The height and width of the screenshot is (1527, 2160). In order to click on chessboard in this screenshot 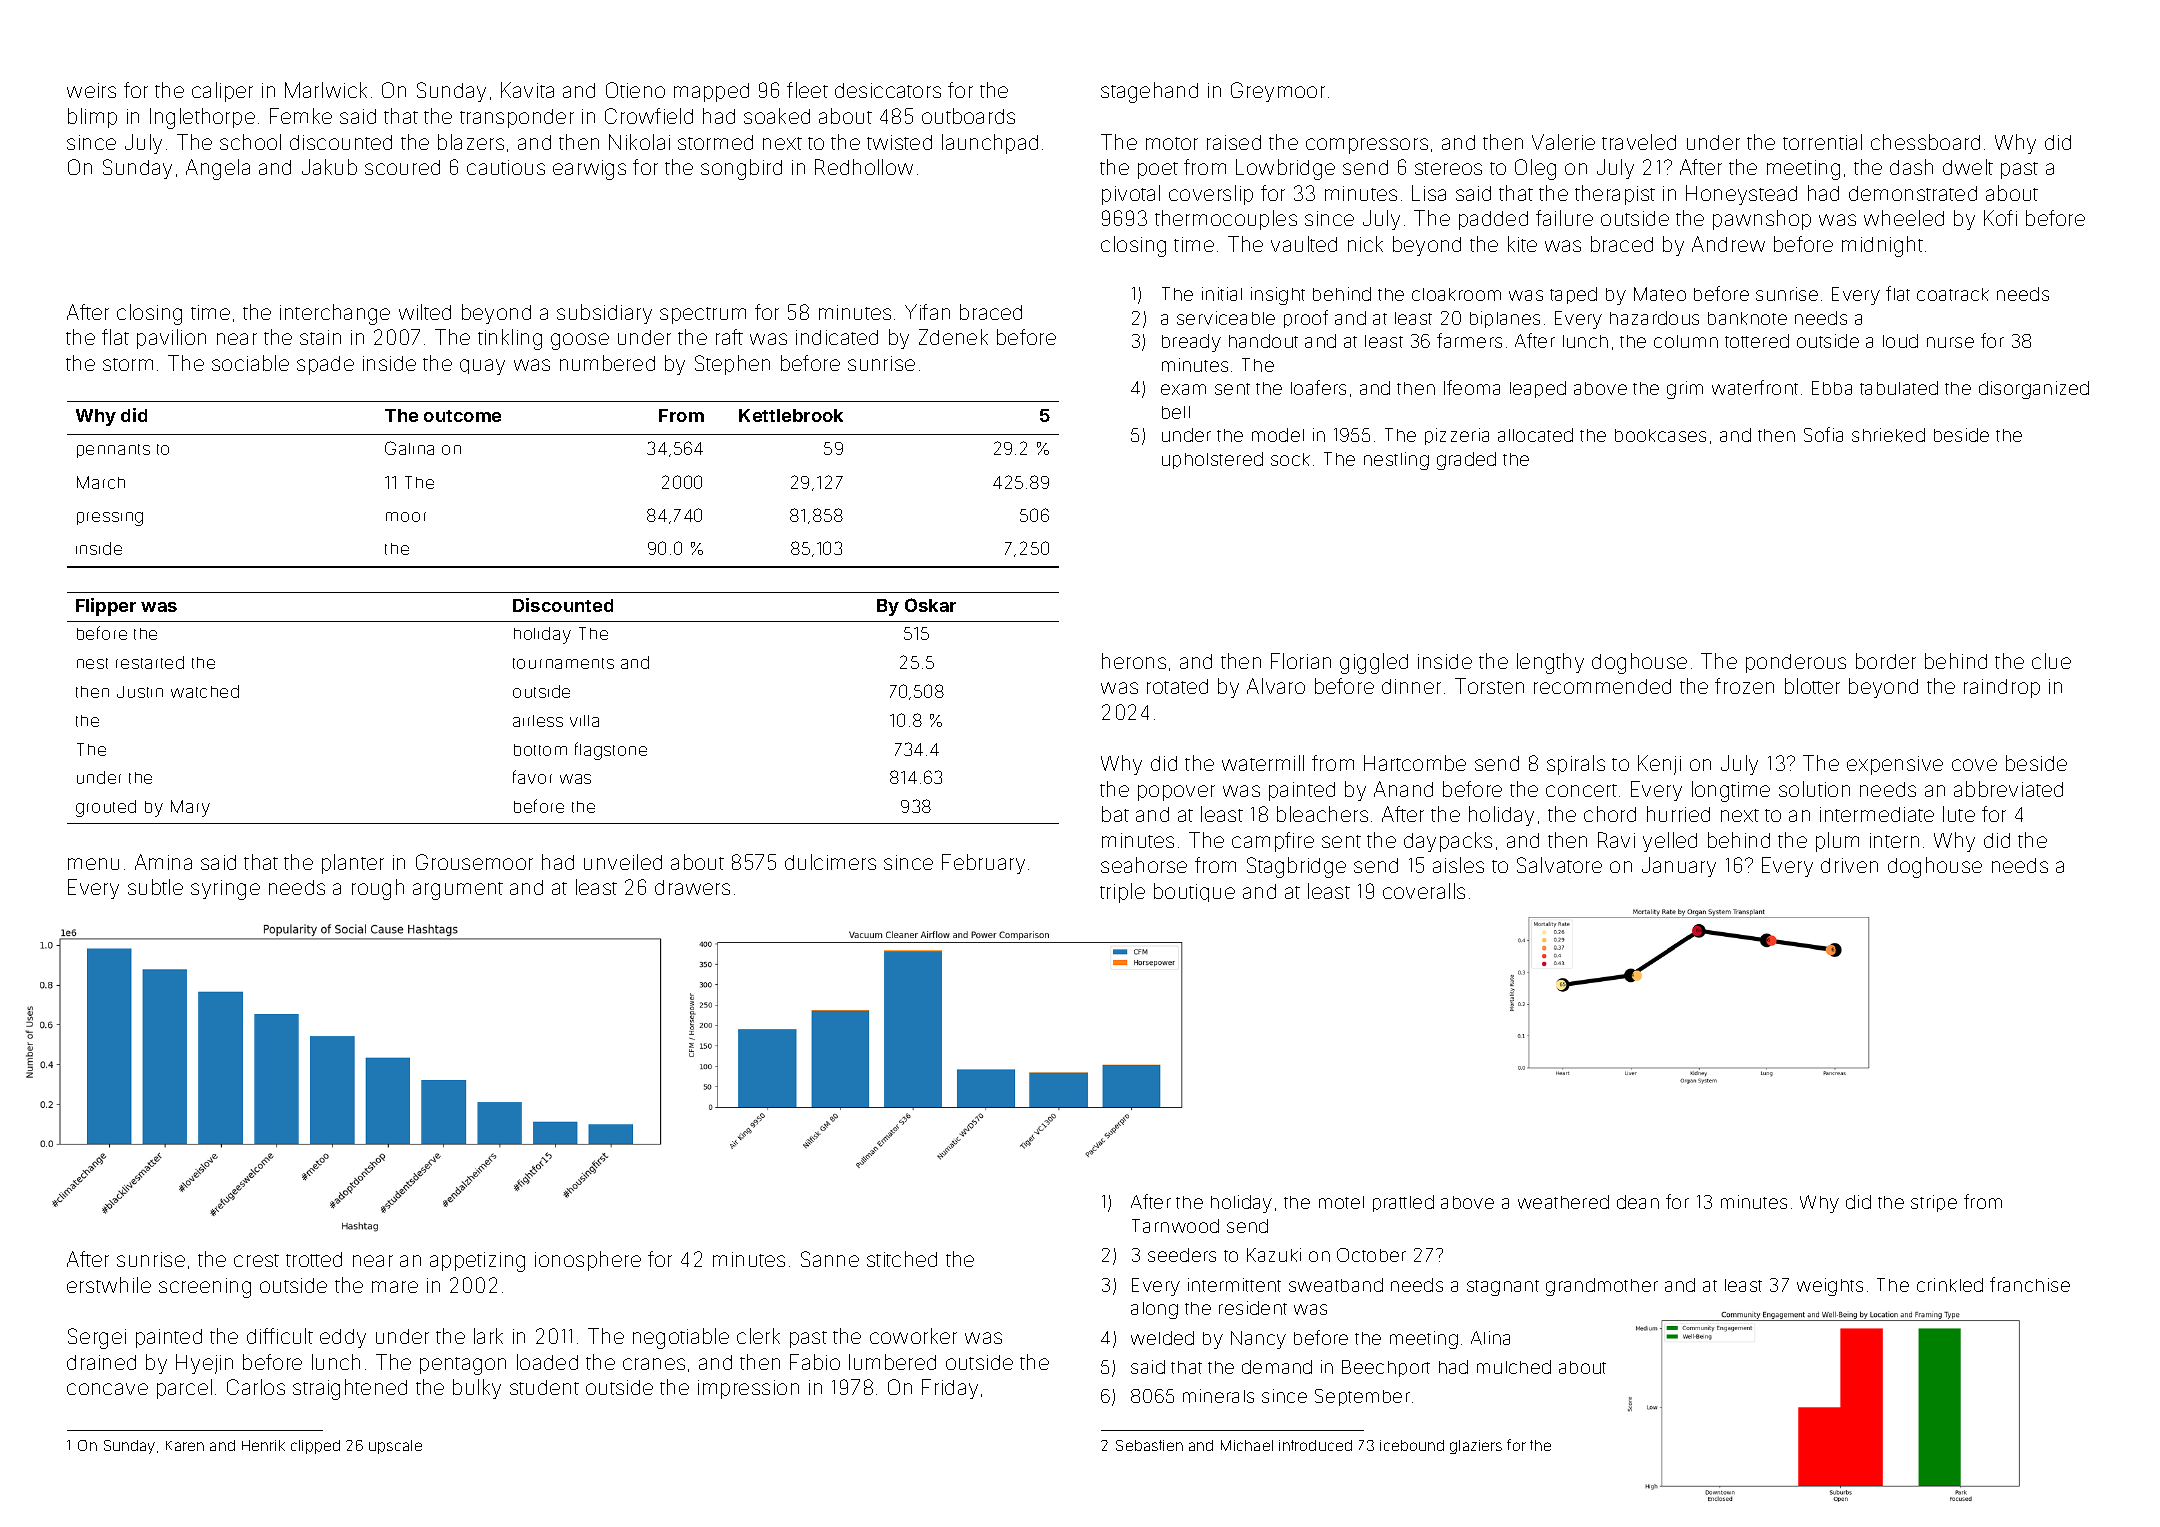, I will do `click(1925, 142)`.
